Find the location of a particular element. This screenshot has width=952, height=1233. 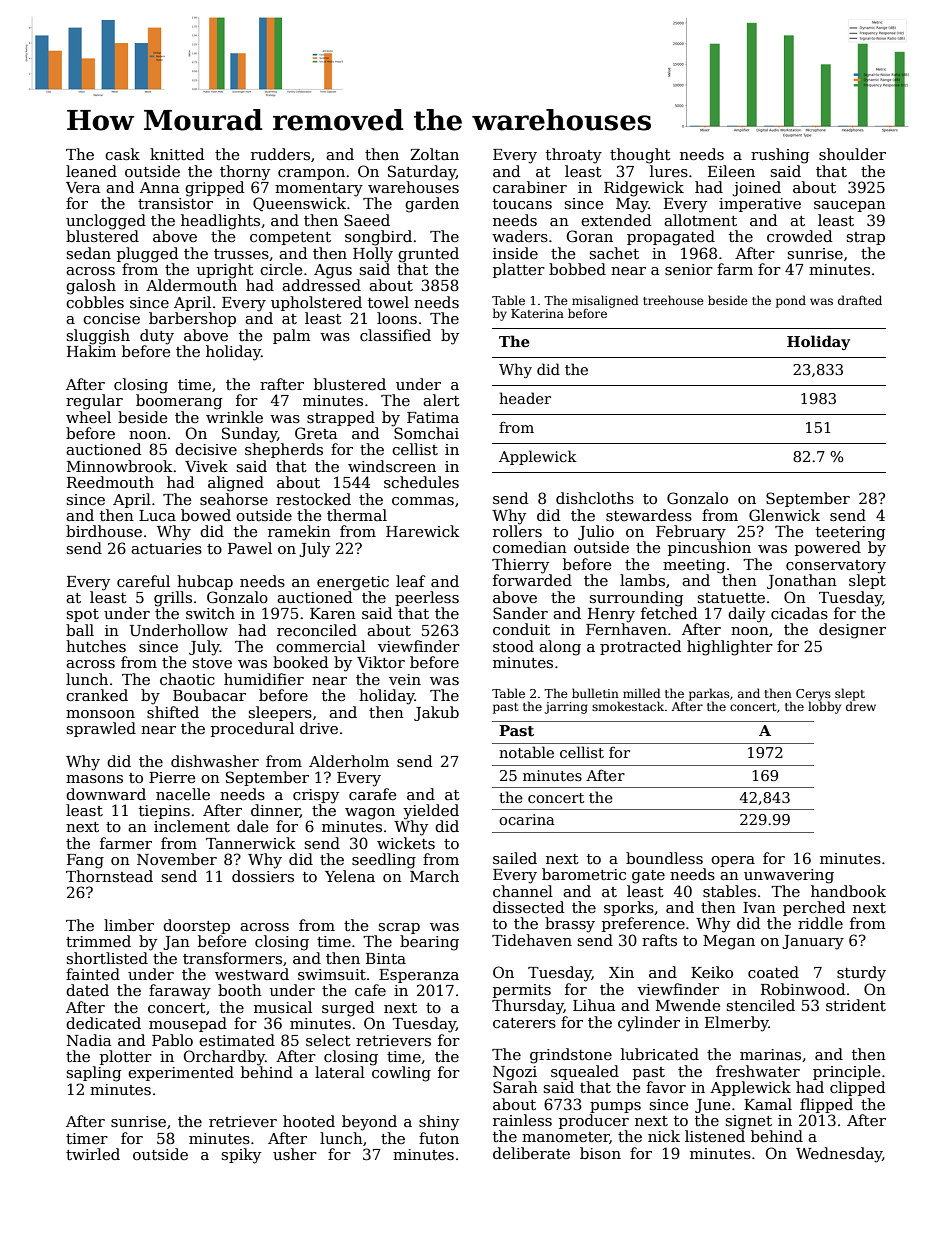

ocarina is located at coordinates (527, 819).
